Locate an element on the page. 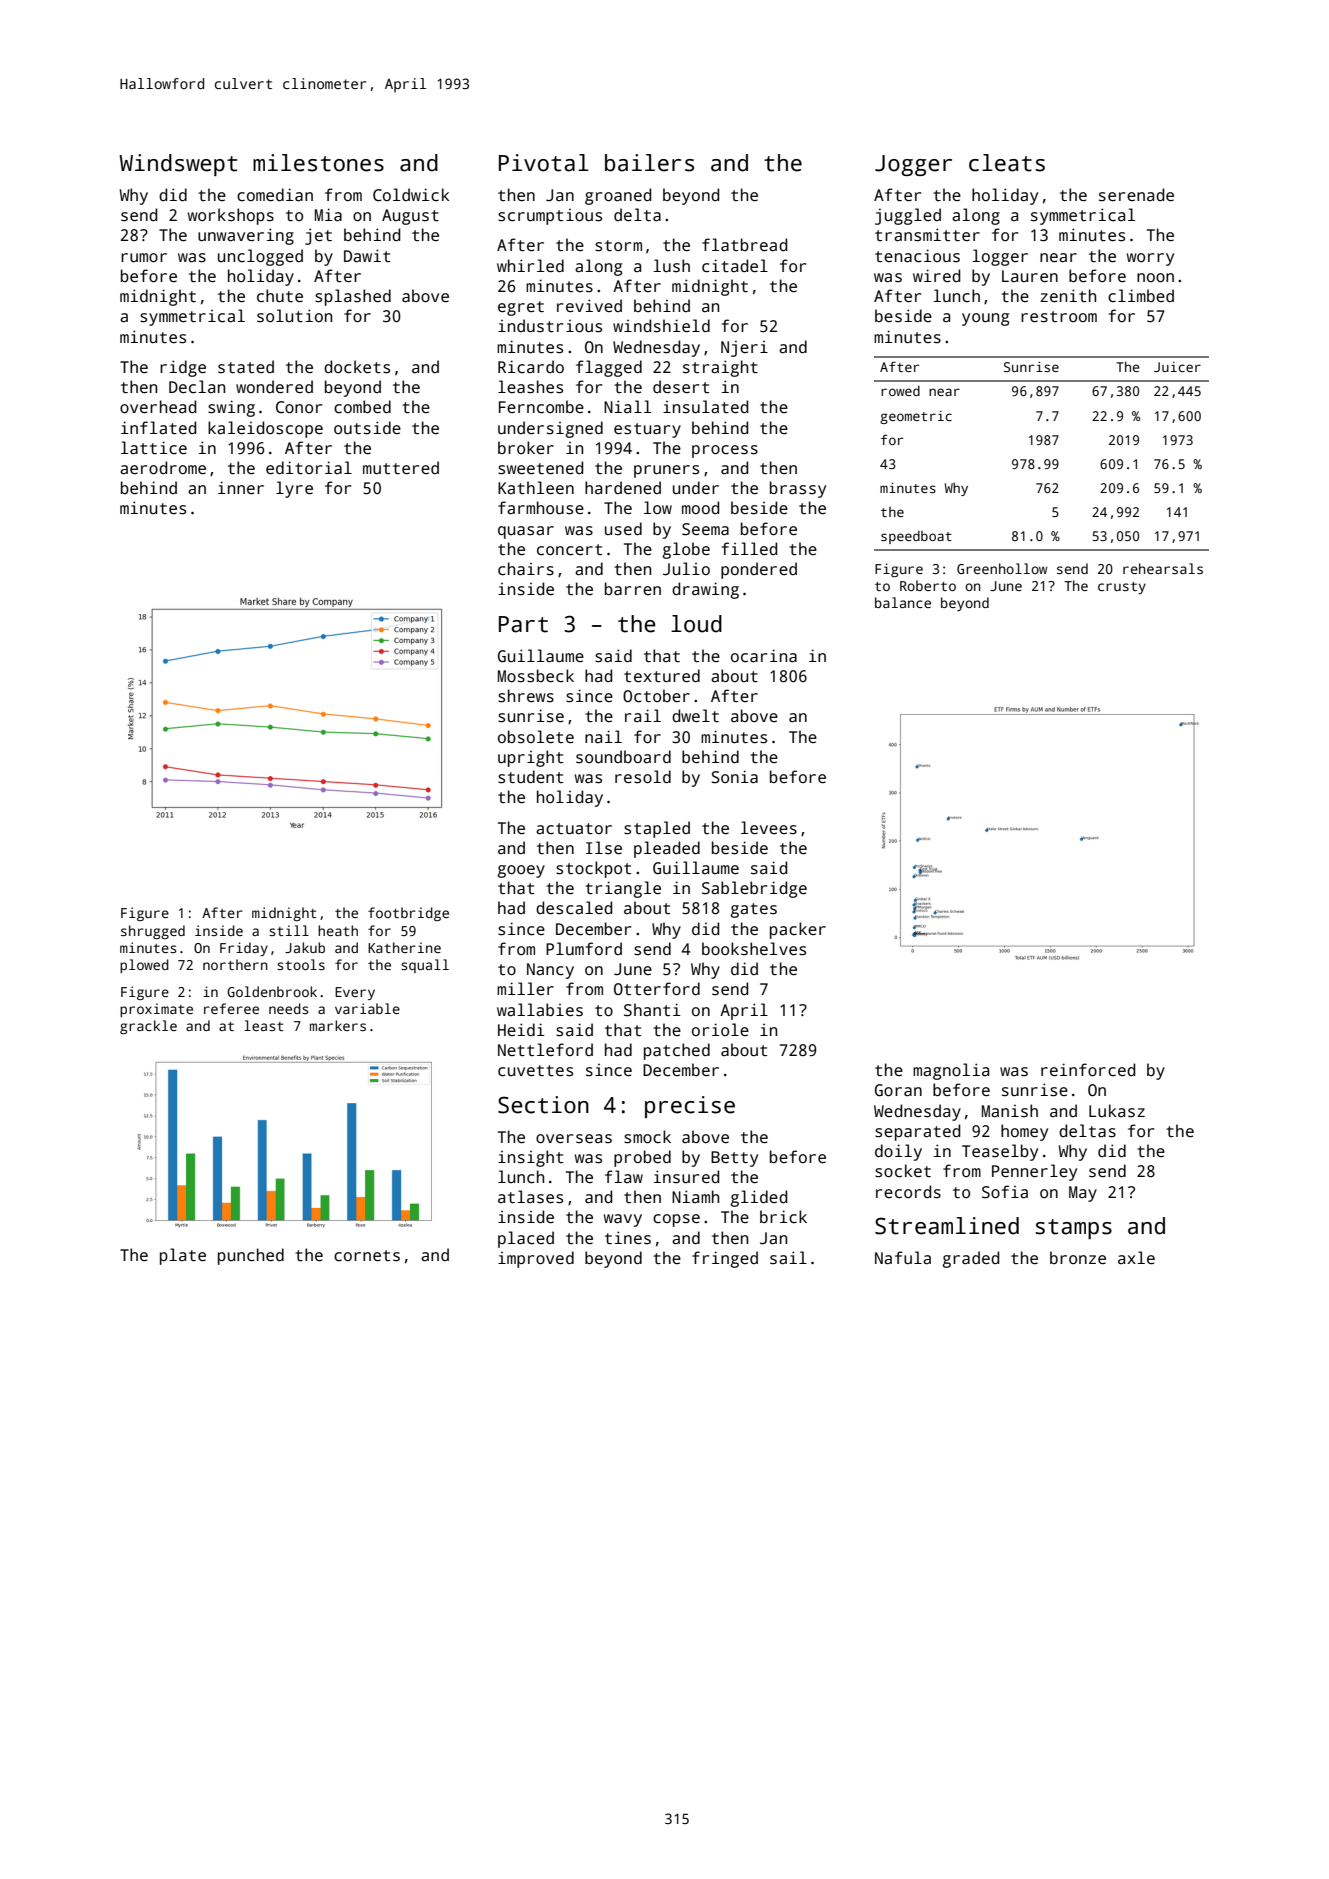  flatbread is located at coordinates (744, 245).
